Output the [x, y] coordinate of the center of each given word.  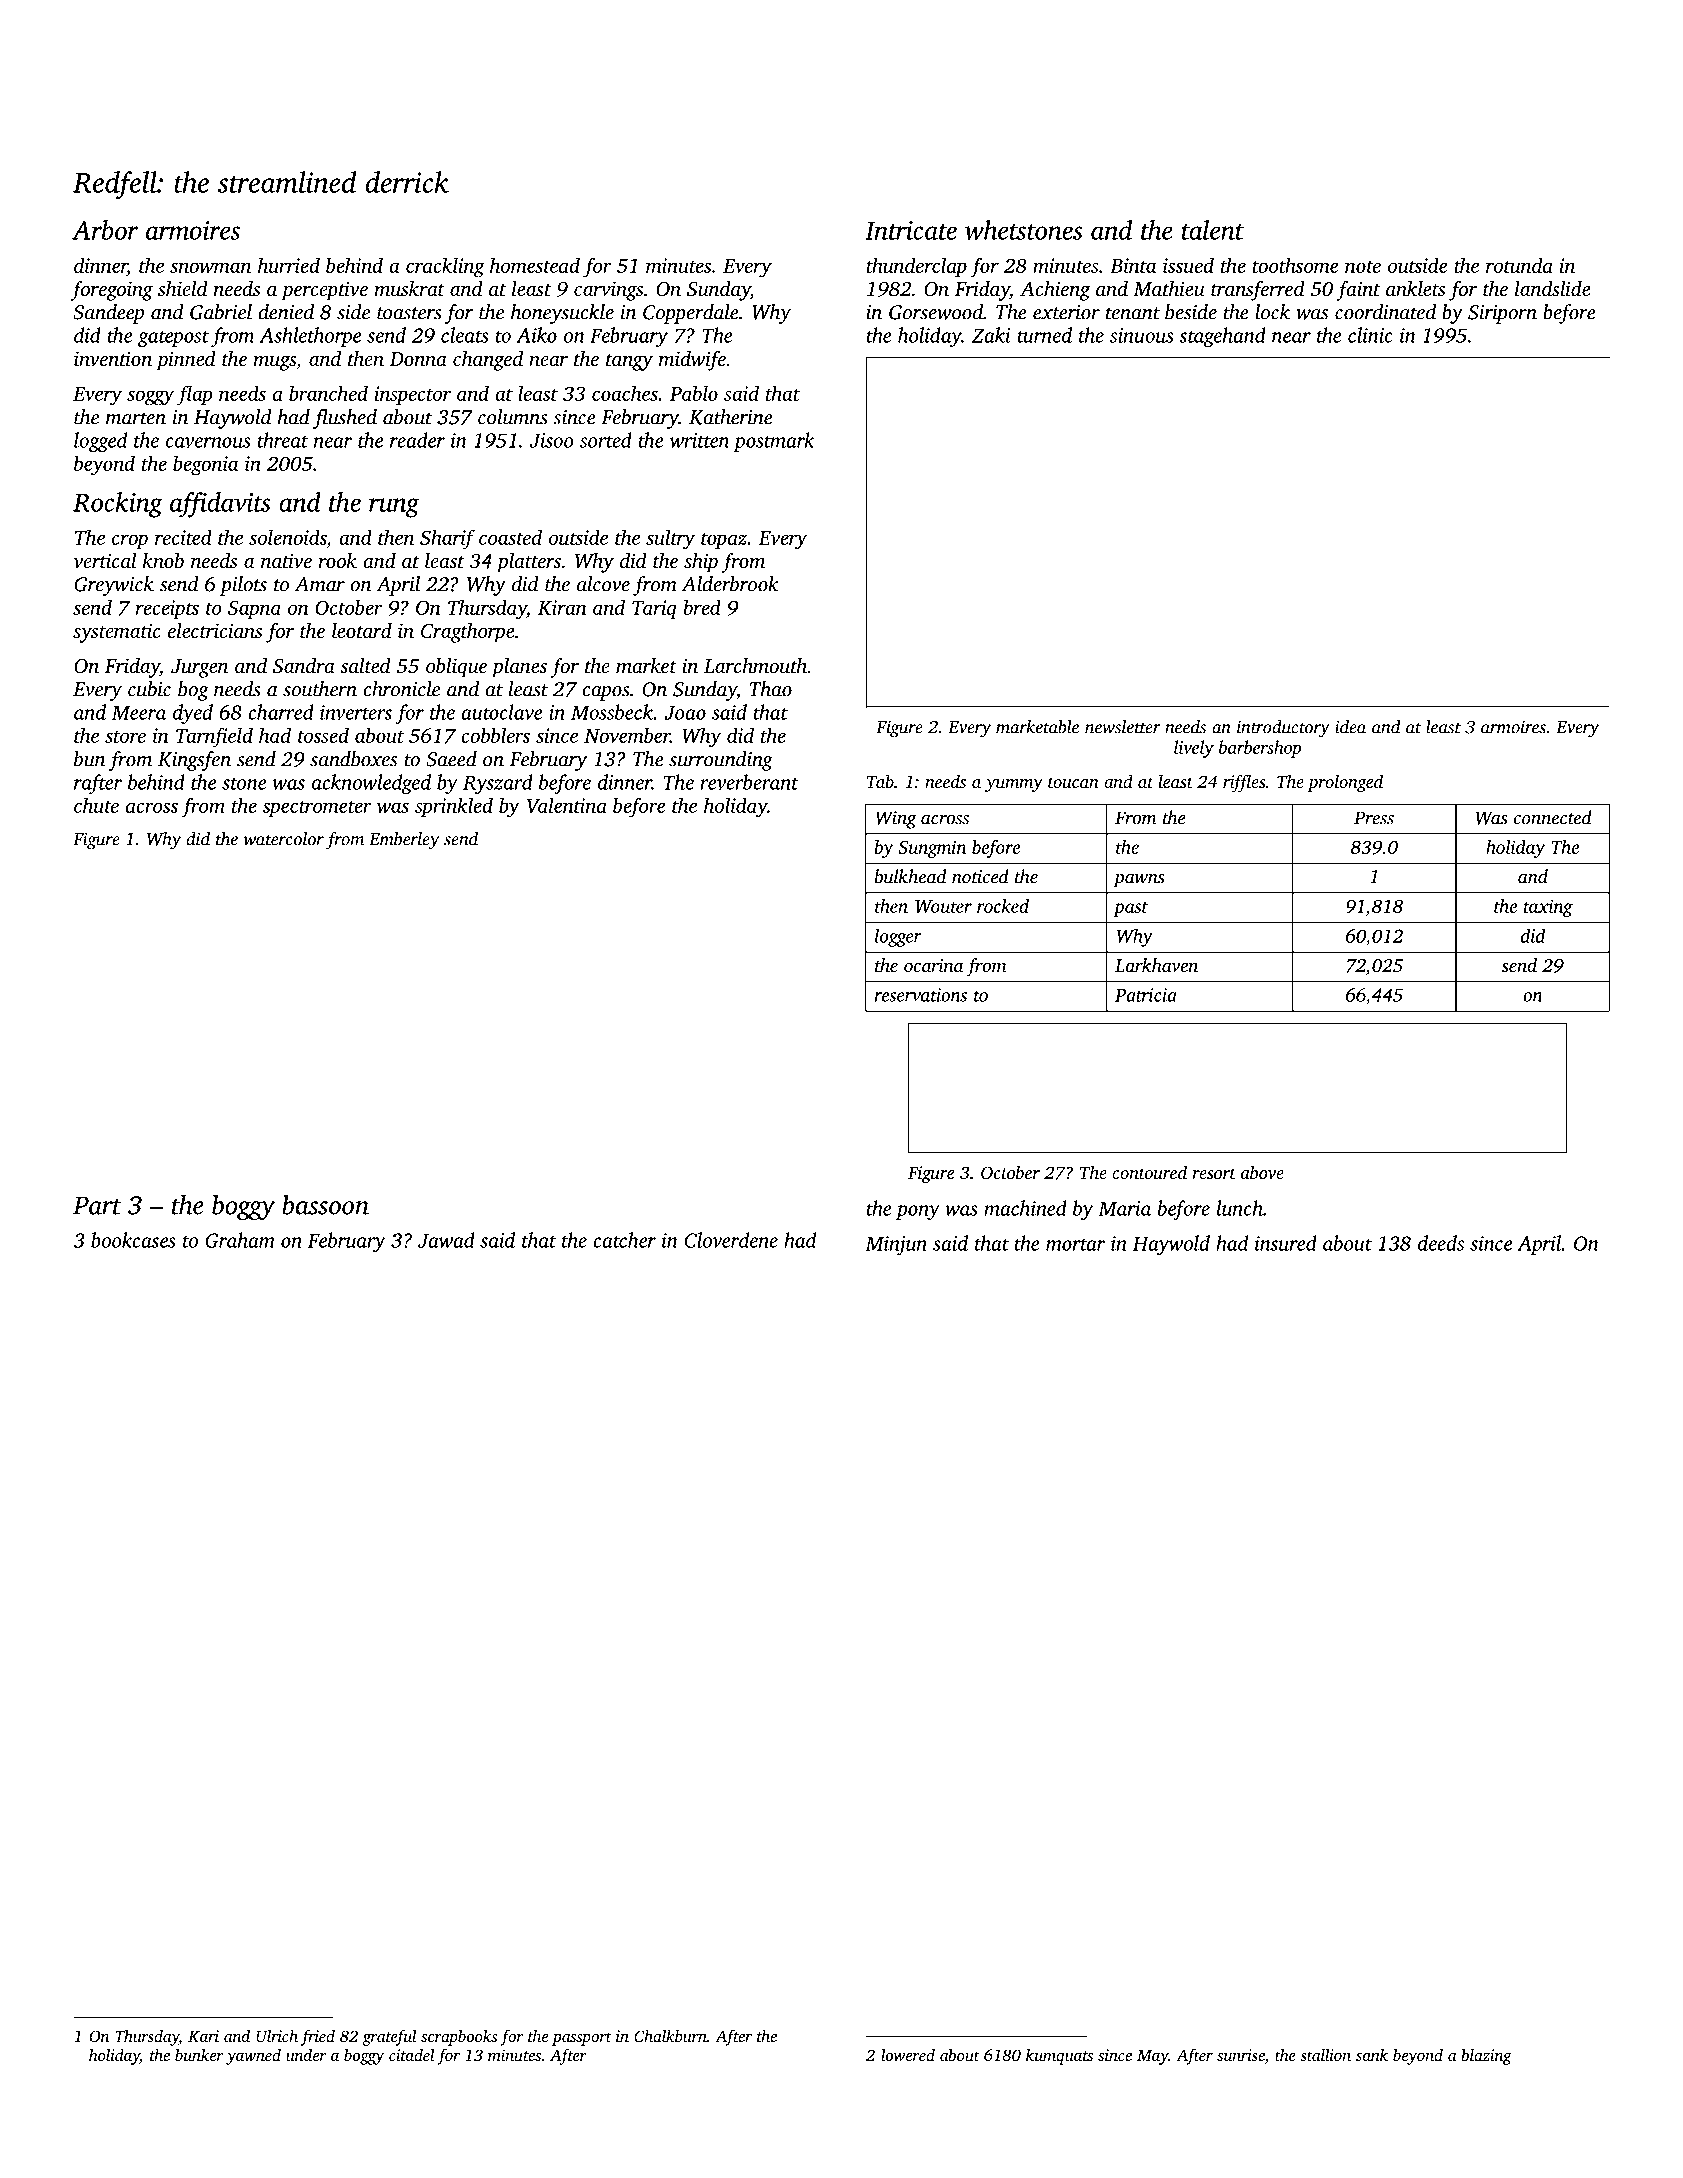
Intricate [911, 230]
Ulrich [277, 2035]
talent [1213, 230]
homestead [535, 265]
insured [1286, 1243]
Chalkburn [670, 2035]
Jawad [446, 1240]
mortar [1075, 1244]
